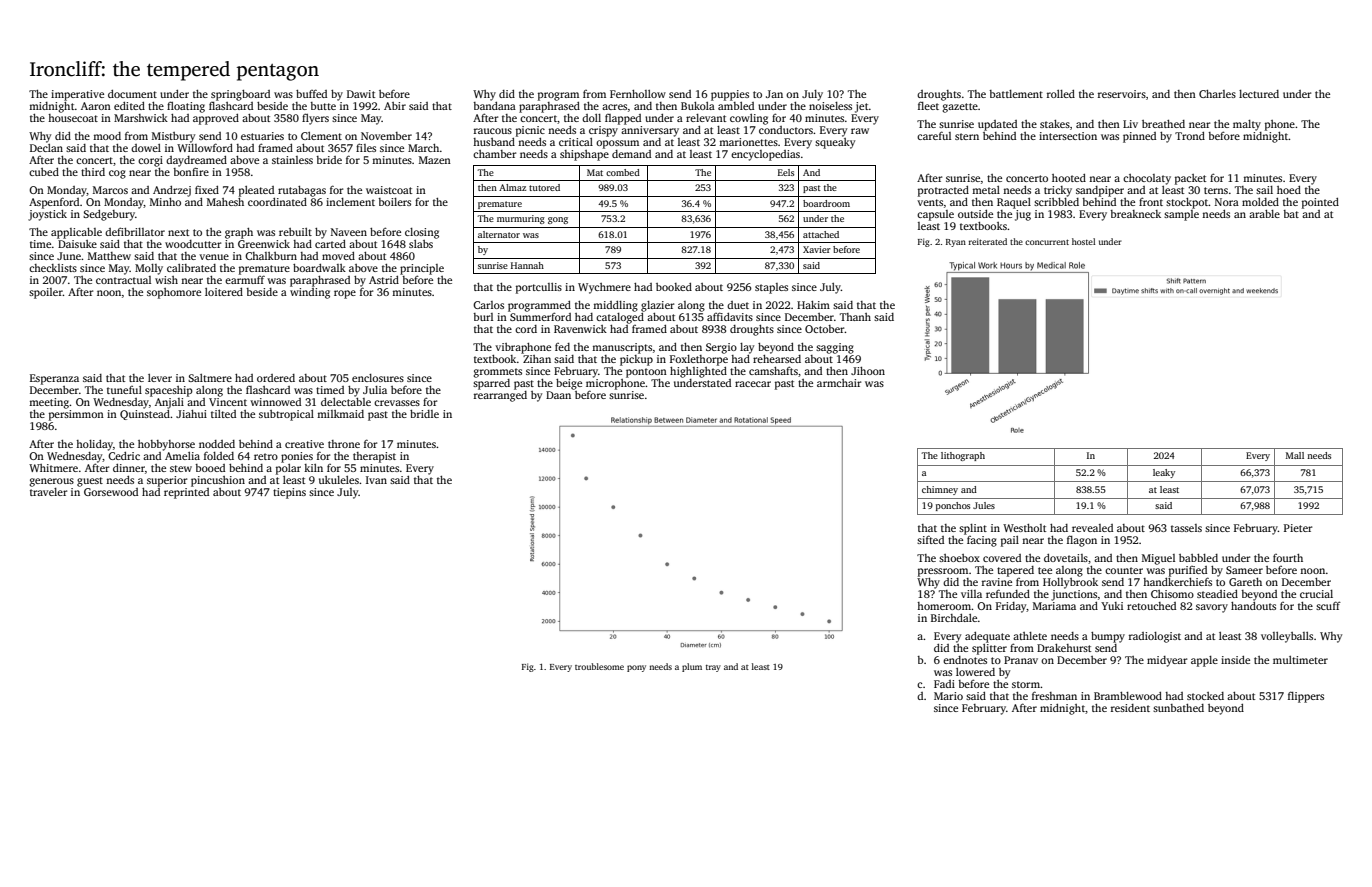  I want to click on racecar, so click(753, 384).
